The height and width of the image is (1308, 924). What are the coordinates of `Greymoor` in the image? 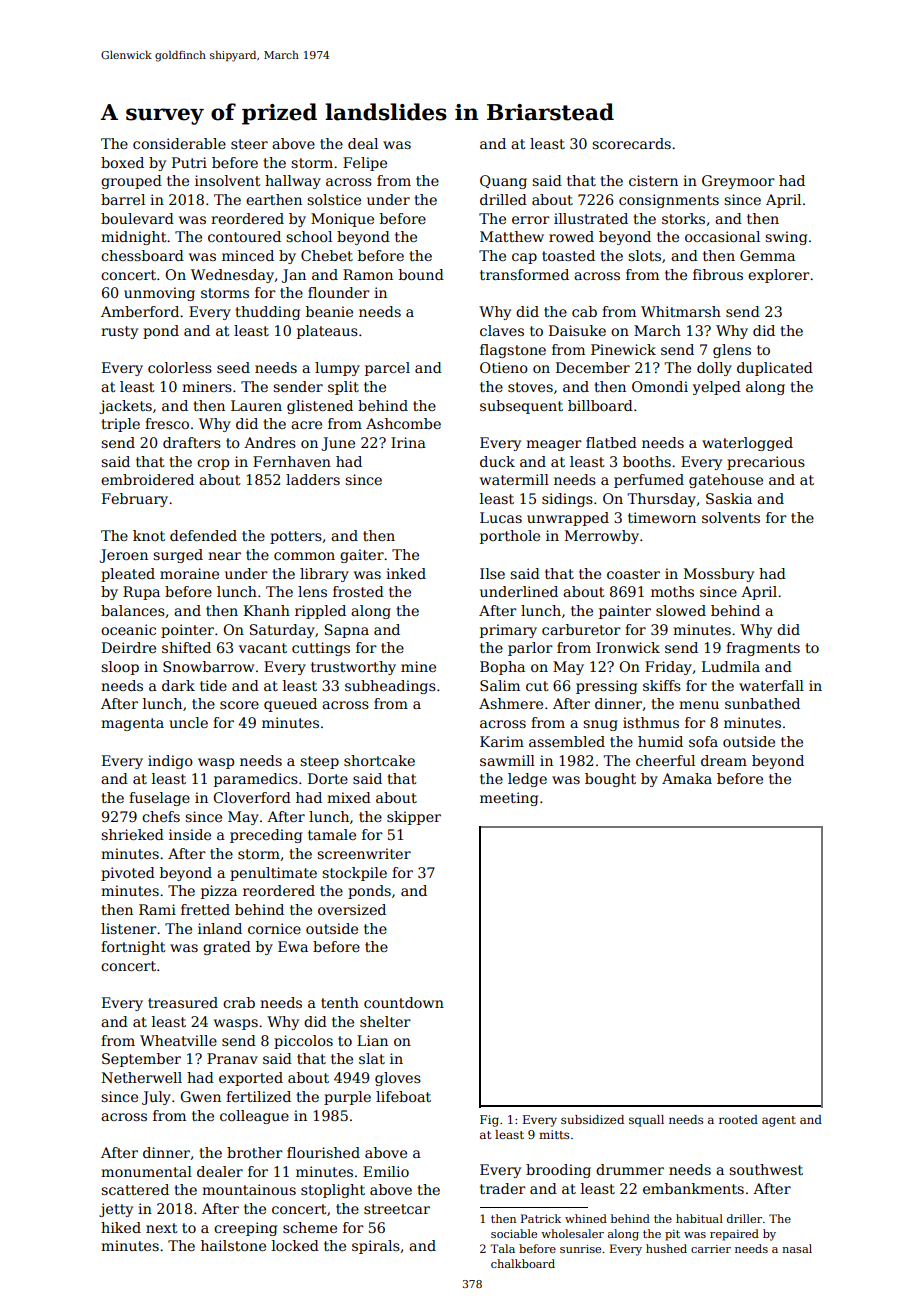 It's located at (738, 182).
